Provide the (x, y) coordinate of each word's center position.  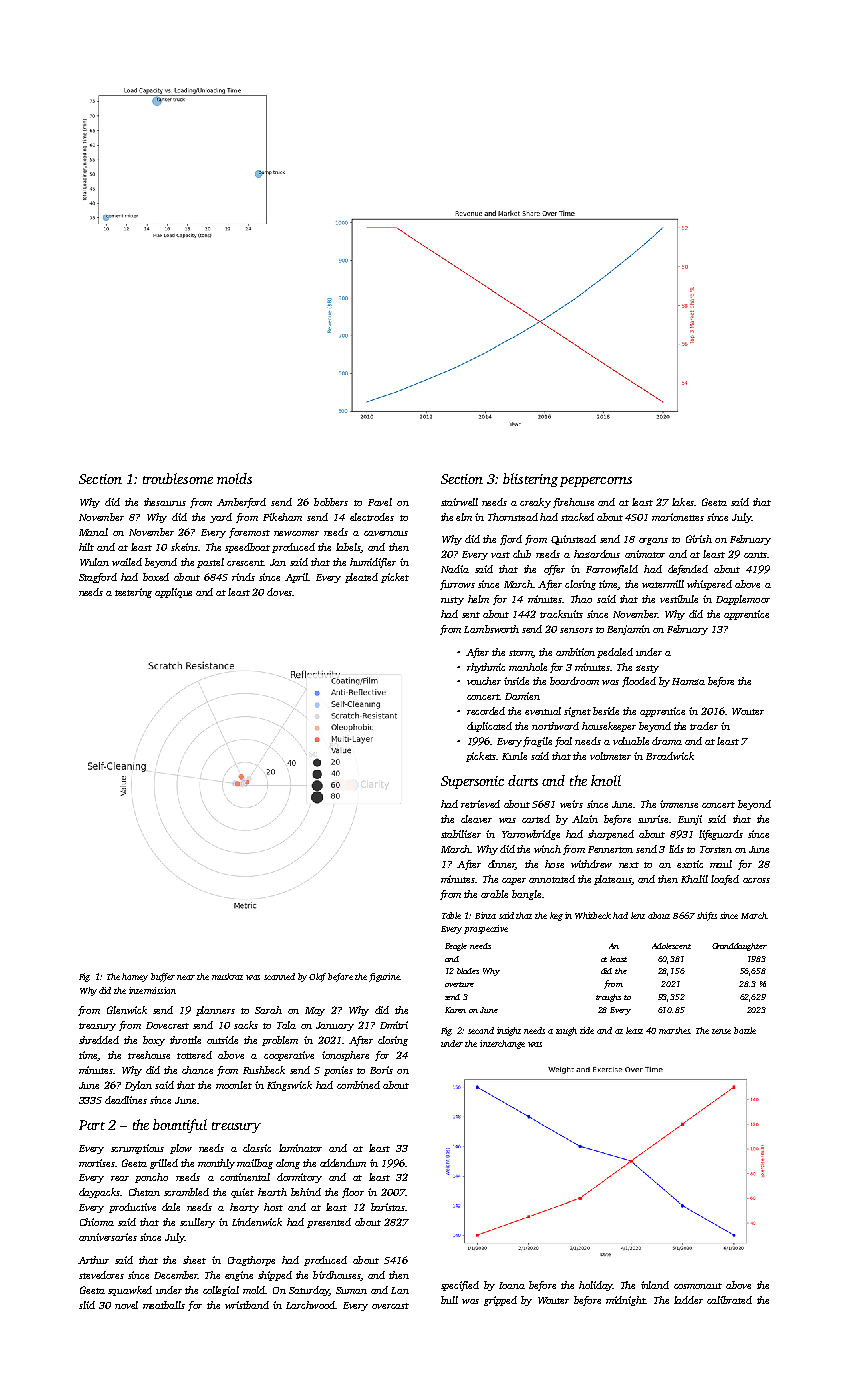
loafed (725, 880)
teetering (133, 593)
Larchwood (310, 1305)
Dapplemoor (743, 600)
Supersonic (472, 782)
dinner (502, 865)
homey (135, 977)
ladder (688, 1300)
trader (704, 726)
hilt (86, 547)
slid (87, 1305)
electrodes (372, 517)
